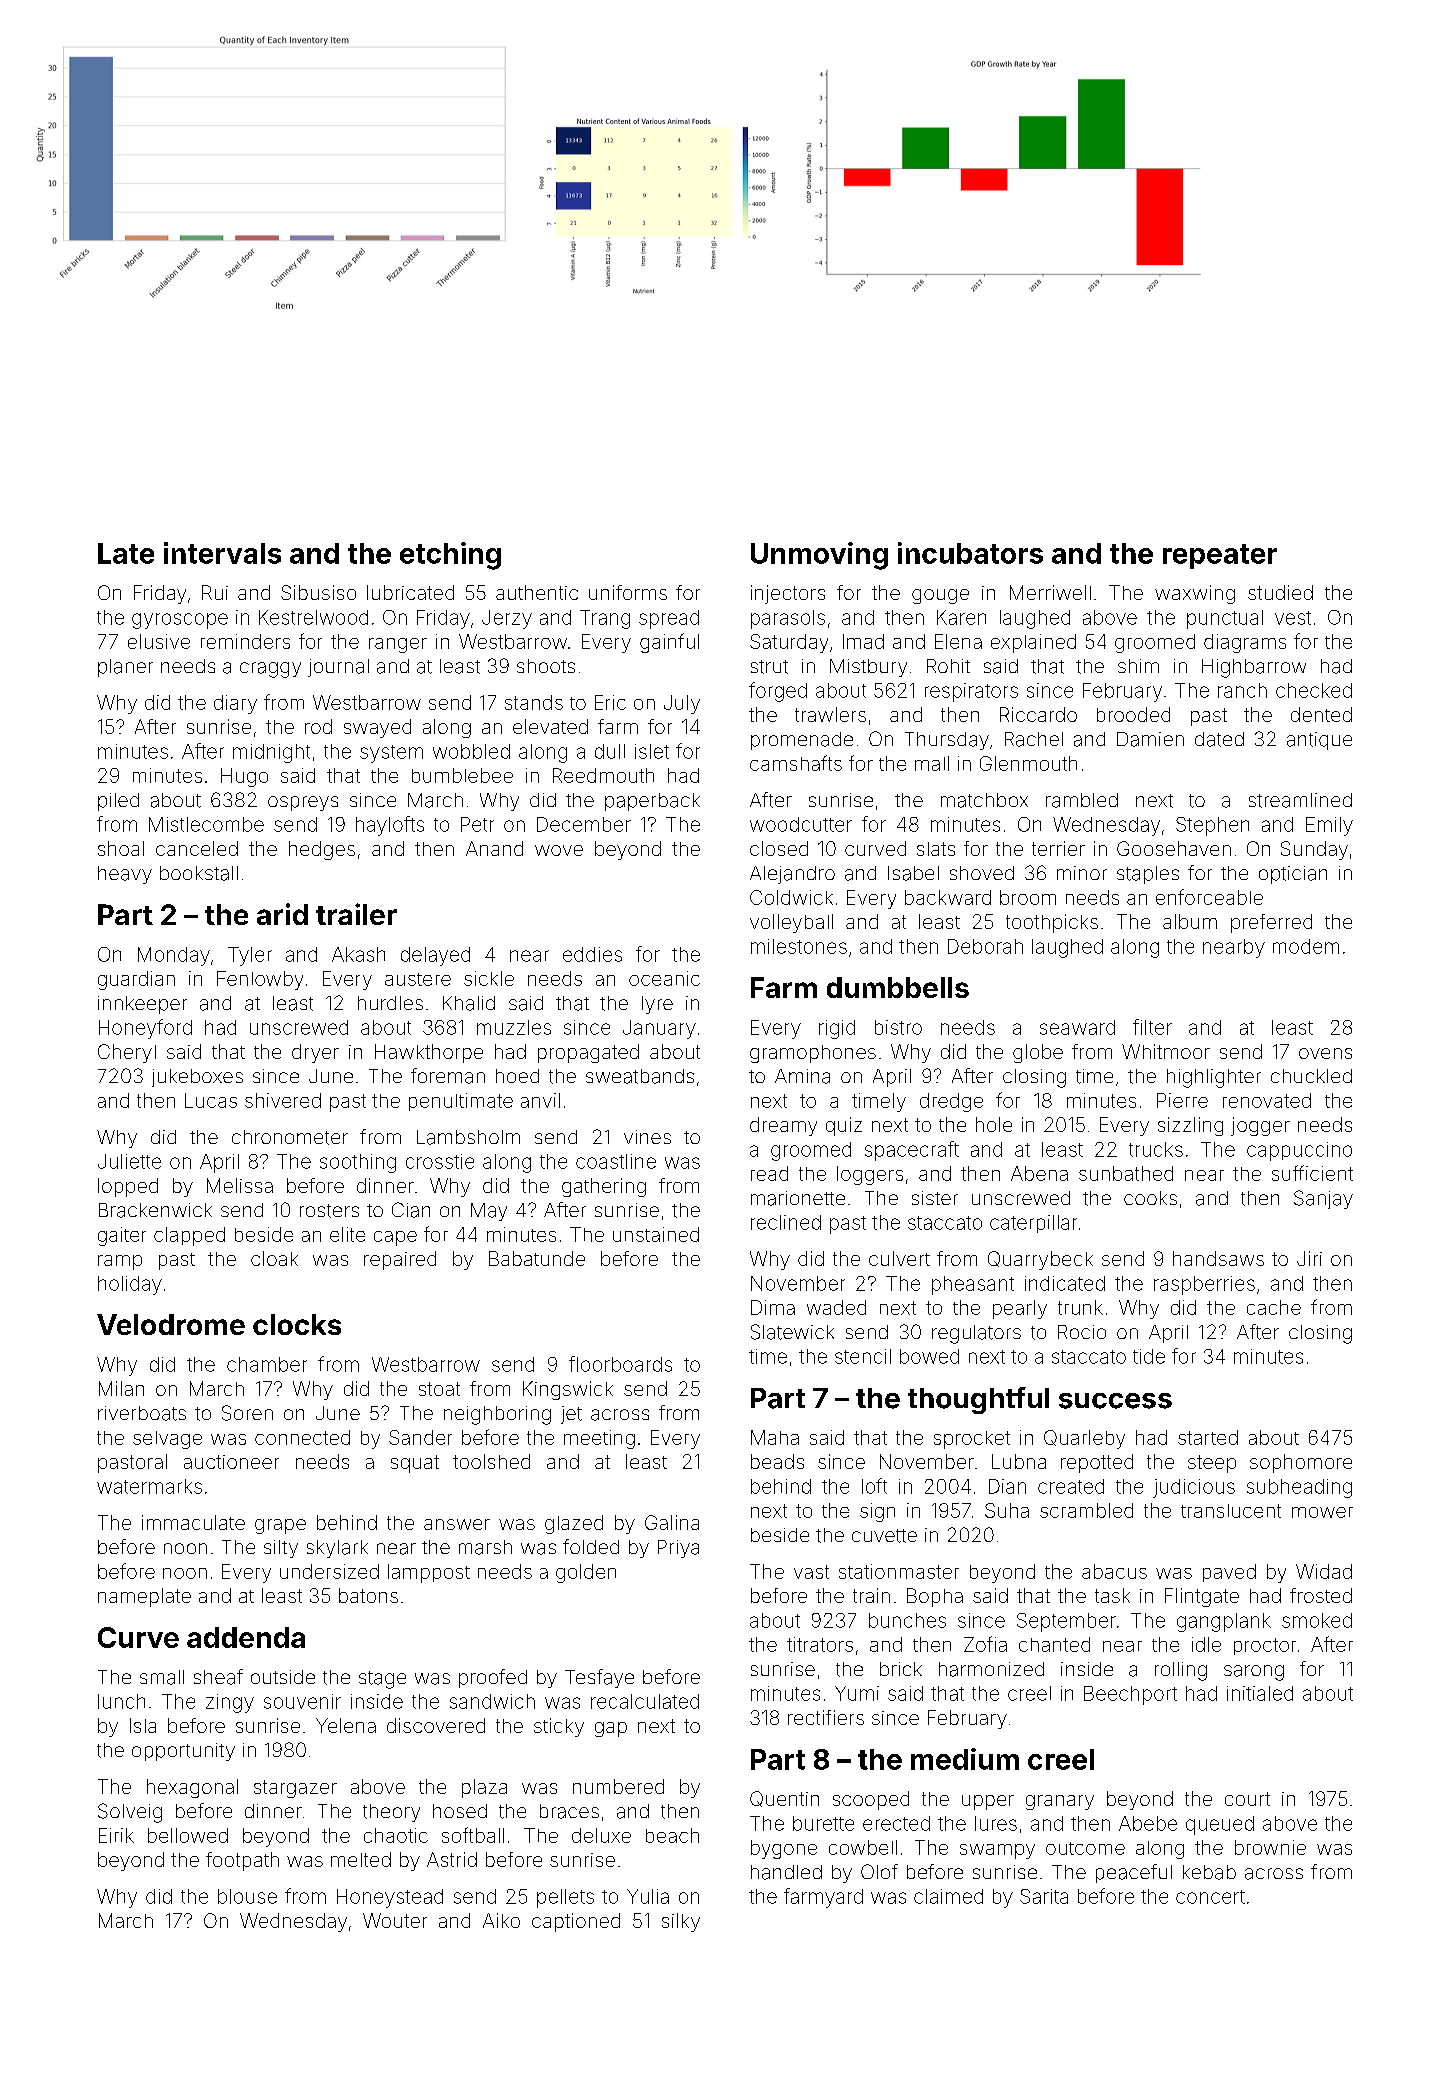  Describe the element at coordinates (231, 1462) in the screenshot. I see `auctioneer` at that location.
